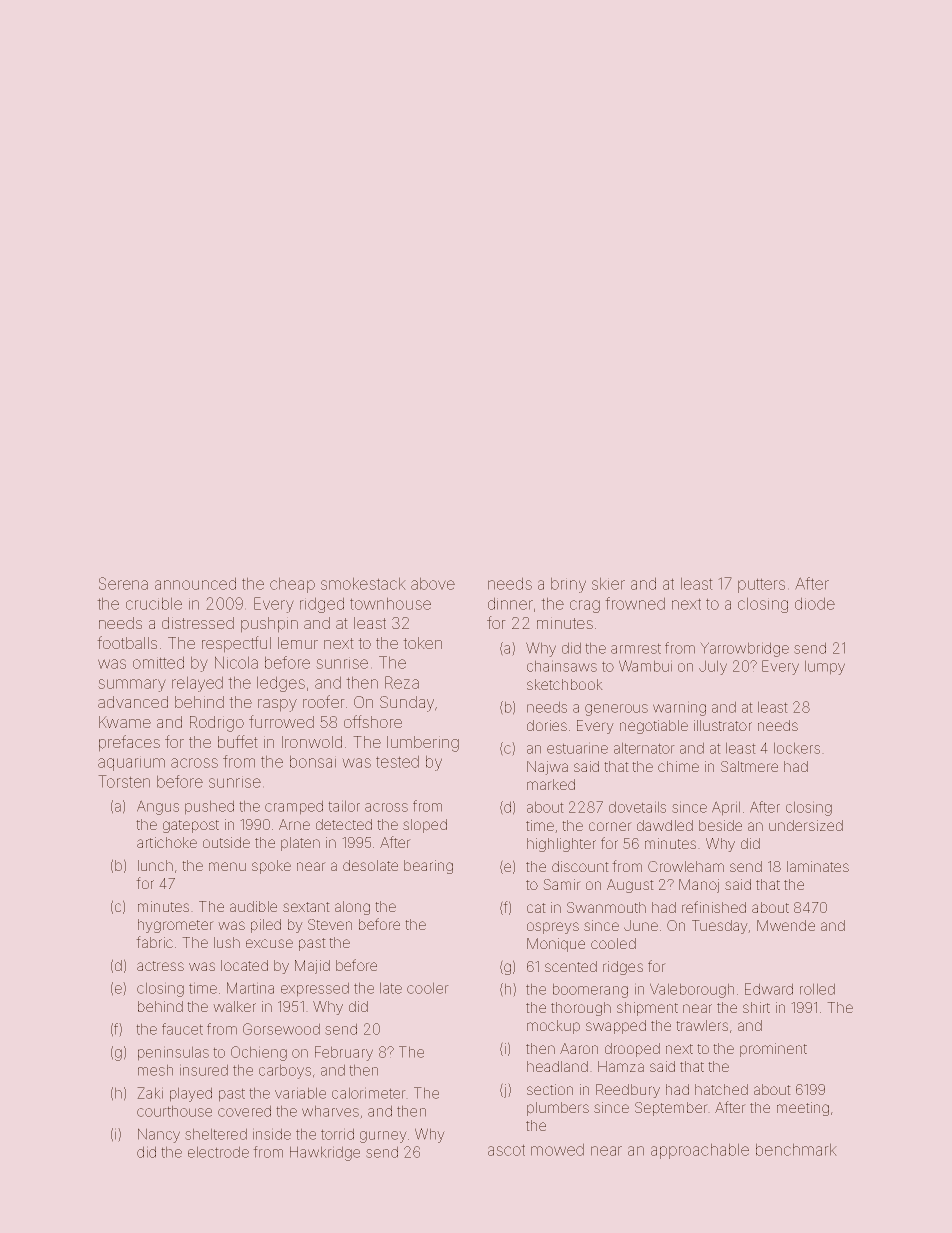 This screenshot has height=1233, width=952. Describe the element at coordinates (158, 663) in the screenshot. I see `omitted` at that location.
